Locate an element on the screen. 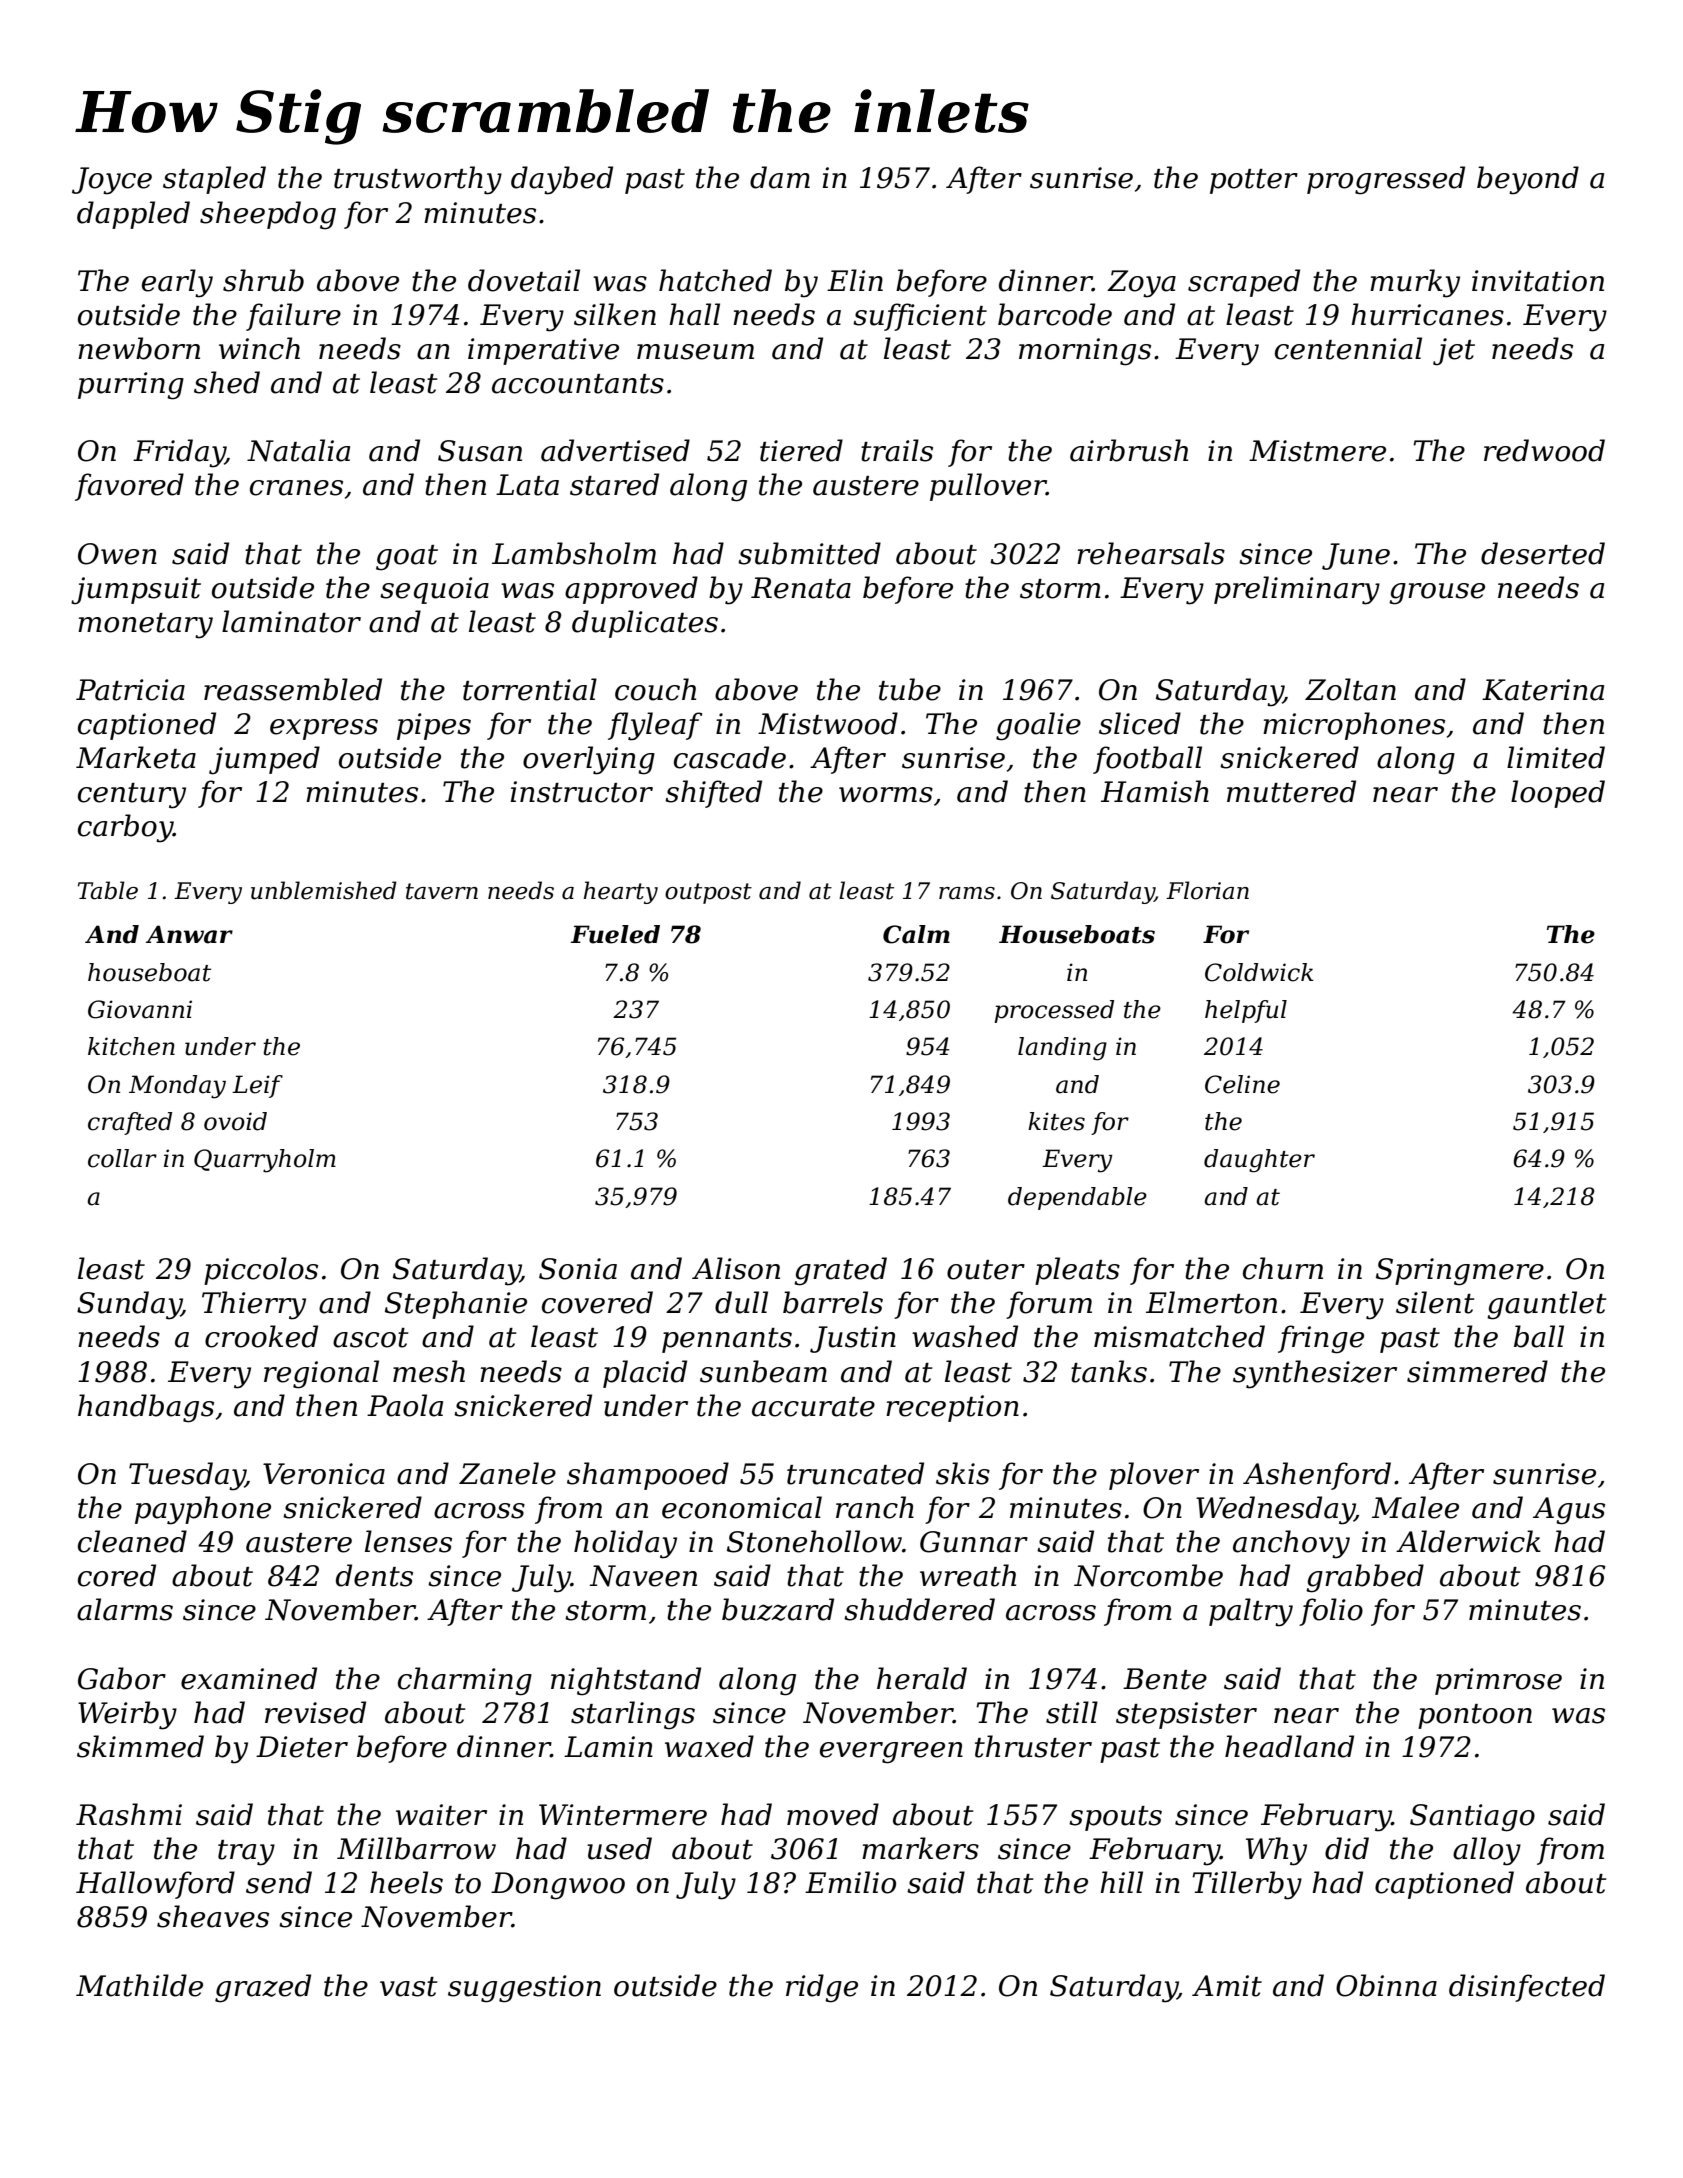 The width and height of the screenshot is (1683, 2178). Zoltan is located at coordinates (1350, 689).
